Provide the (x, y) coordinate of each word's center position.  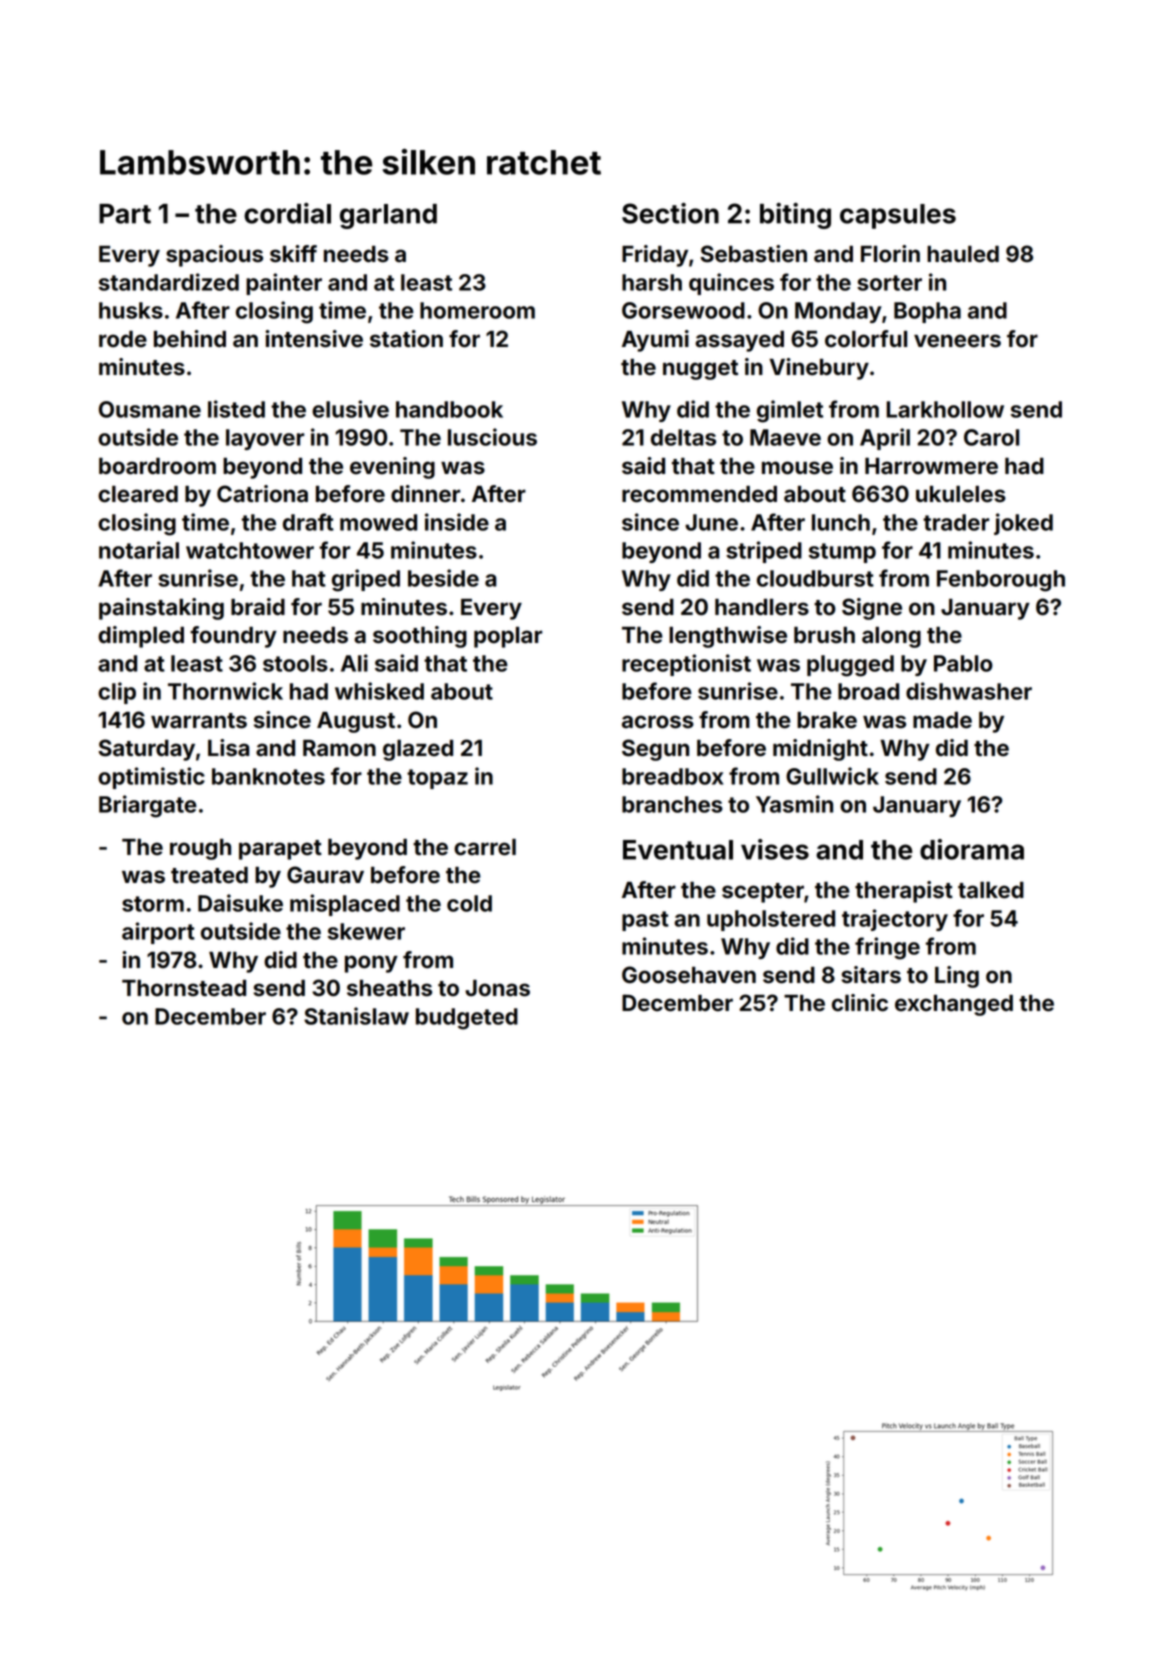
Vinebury (819, 369)
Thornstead (184, 988)
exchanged (954, 1005)
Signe (872, 609)
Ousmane (150, 409)
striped (764, 552)
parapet (280, 850)
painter (284, 284)
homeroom (477, 310)
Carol (991, 437)
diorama (972, 849)
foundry (233, 637)
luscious (492, 437)
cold (469, 903)
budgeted (467, 1019)
